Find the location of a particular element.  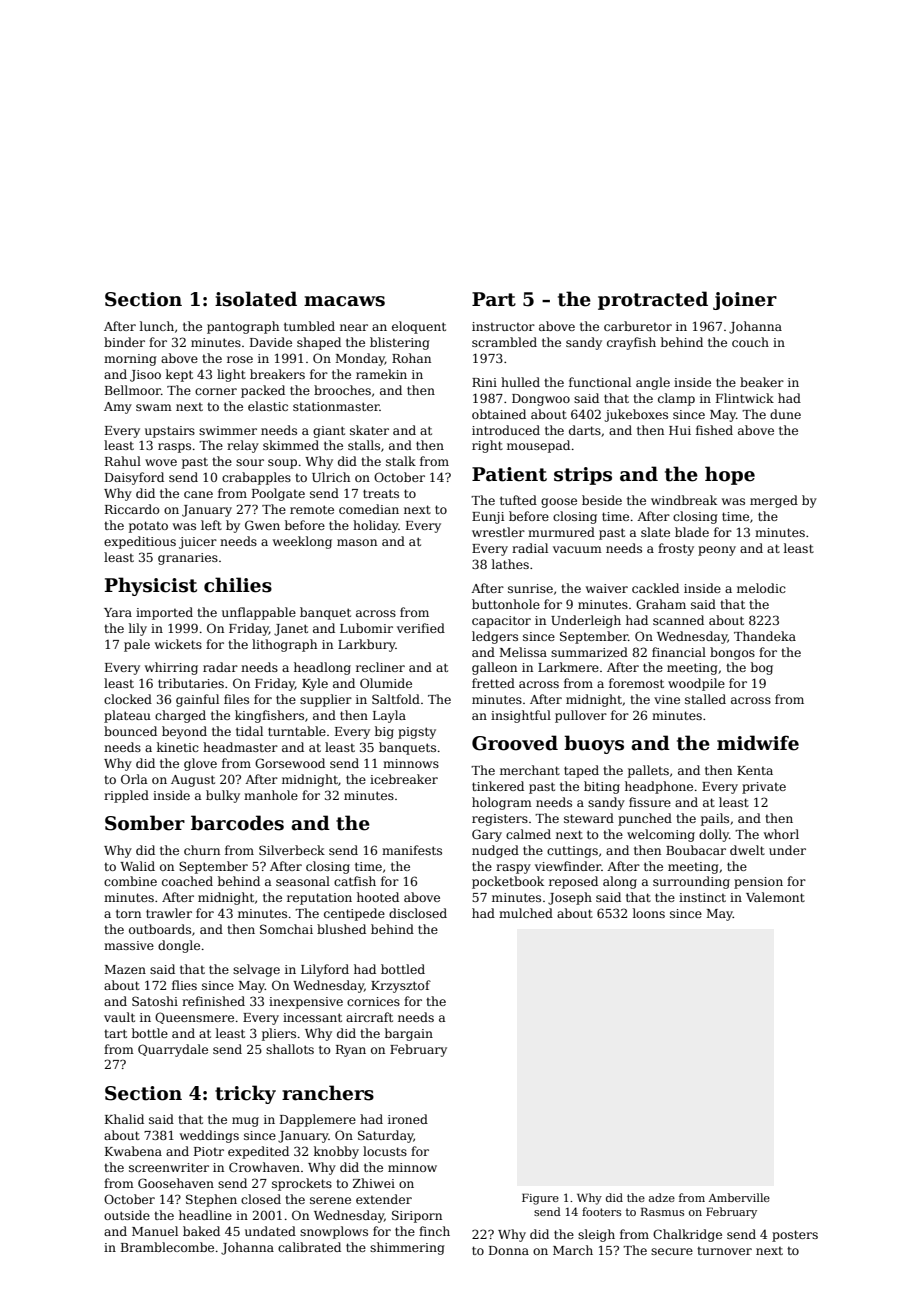

macaws is located at coordinates (344, 301).
